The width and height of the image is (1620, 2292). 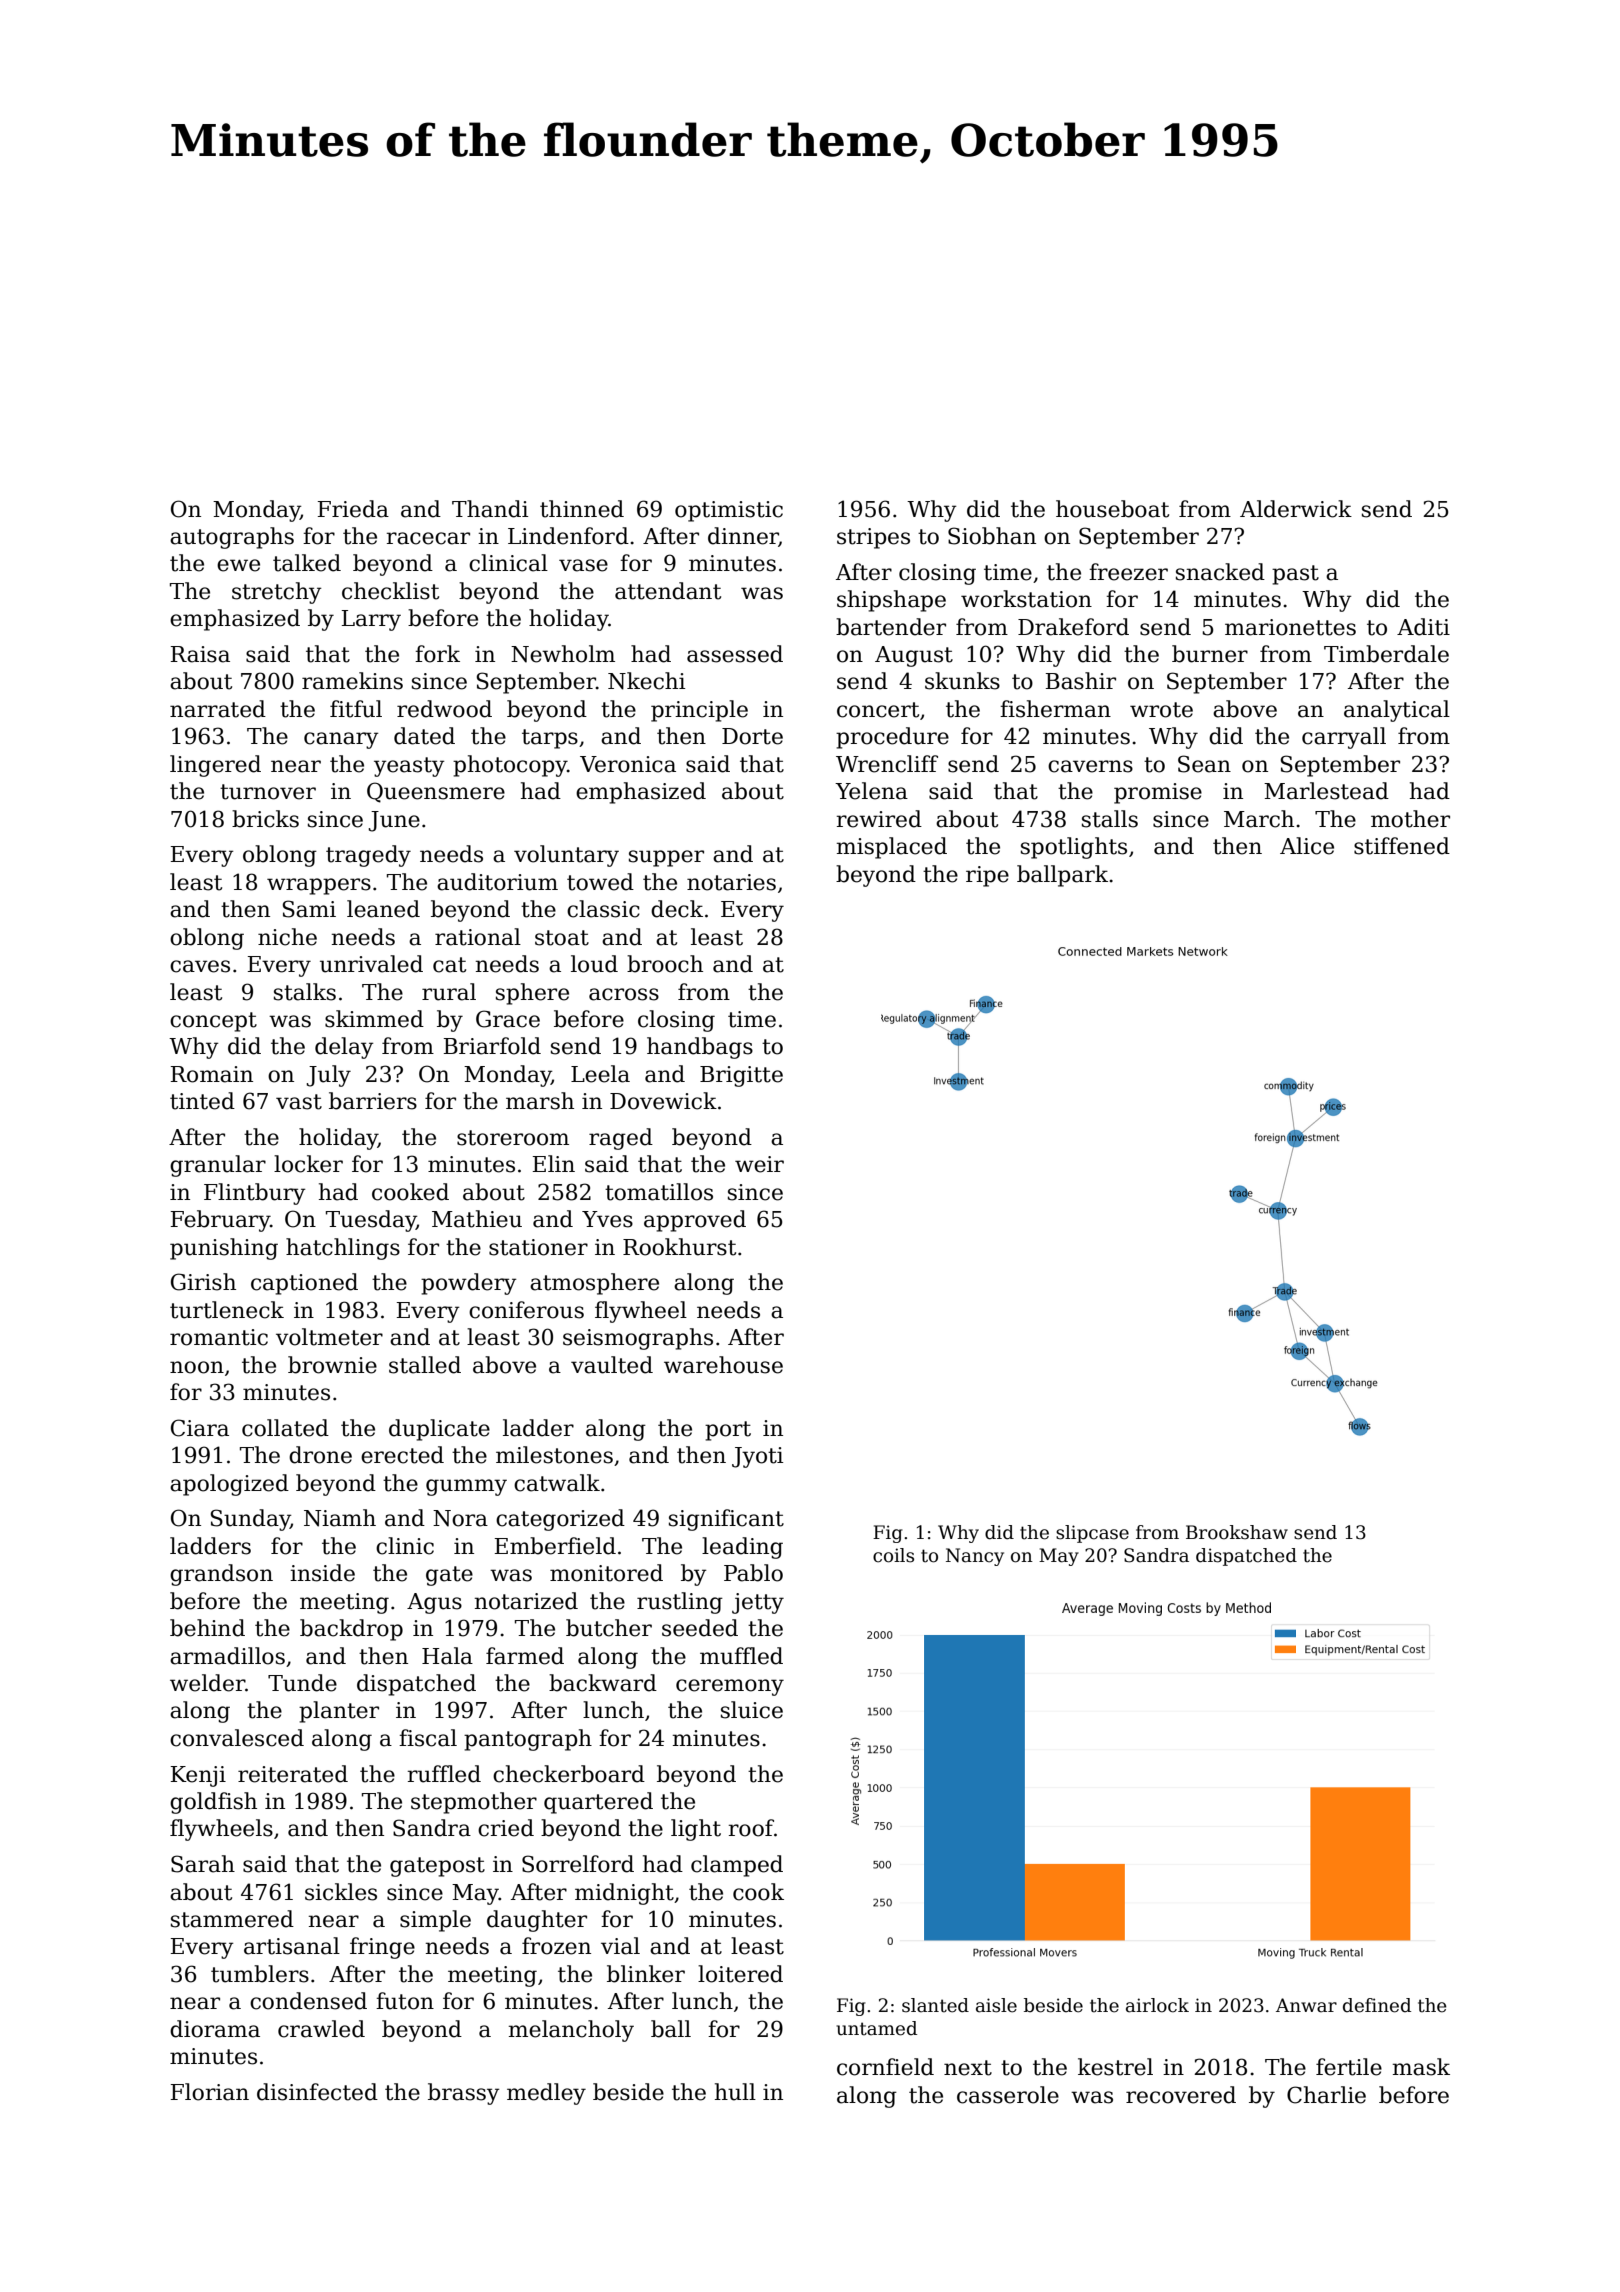 What do you see at coordinates (546, 2094) in the image?
I see `medley` at bounding box center [546, 2094].
